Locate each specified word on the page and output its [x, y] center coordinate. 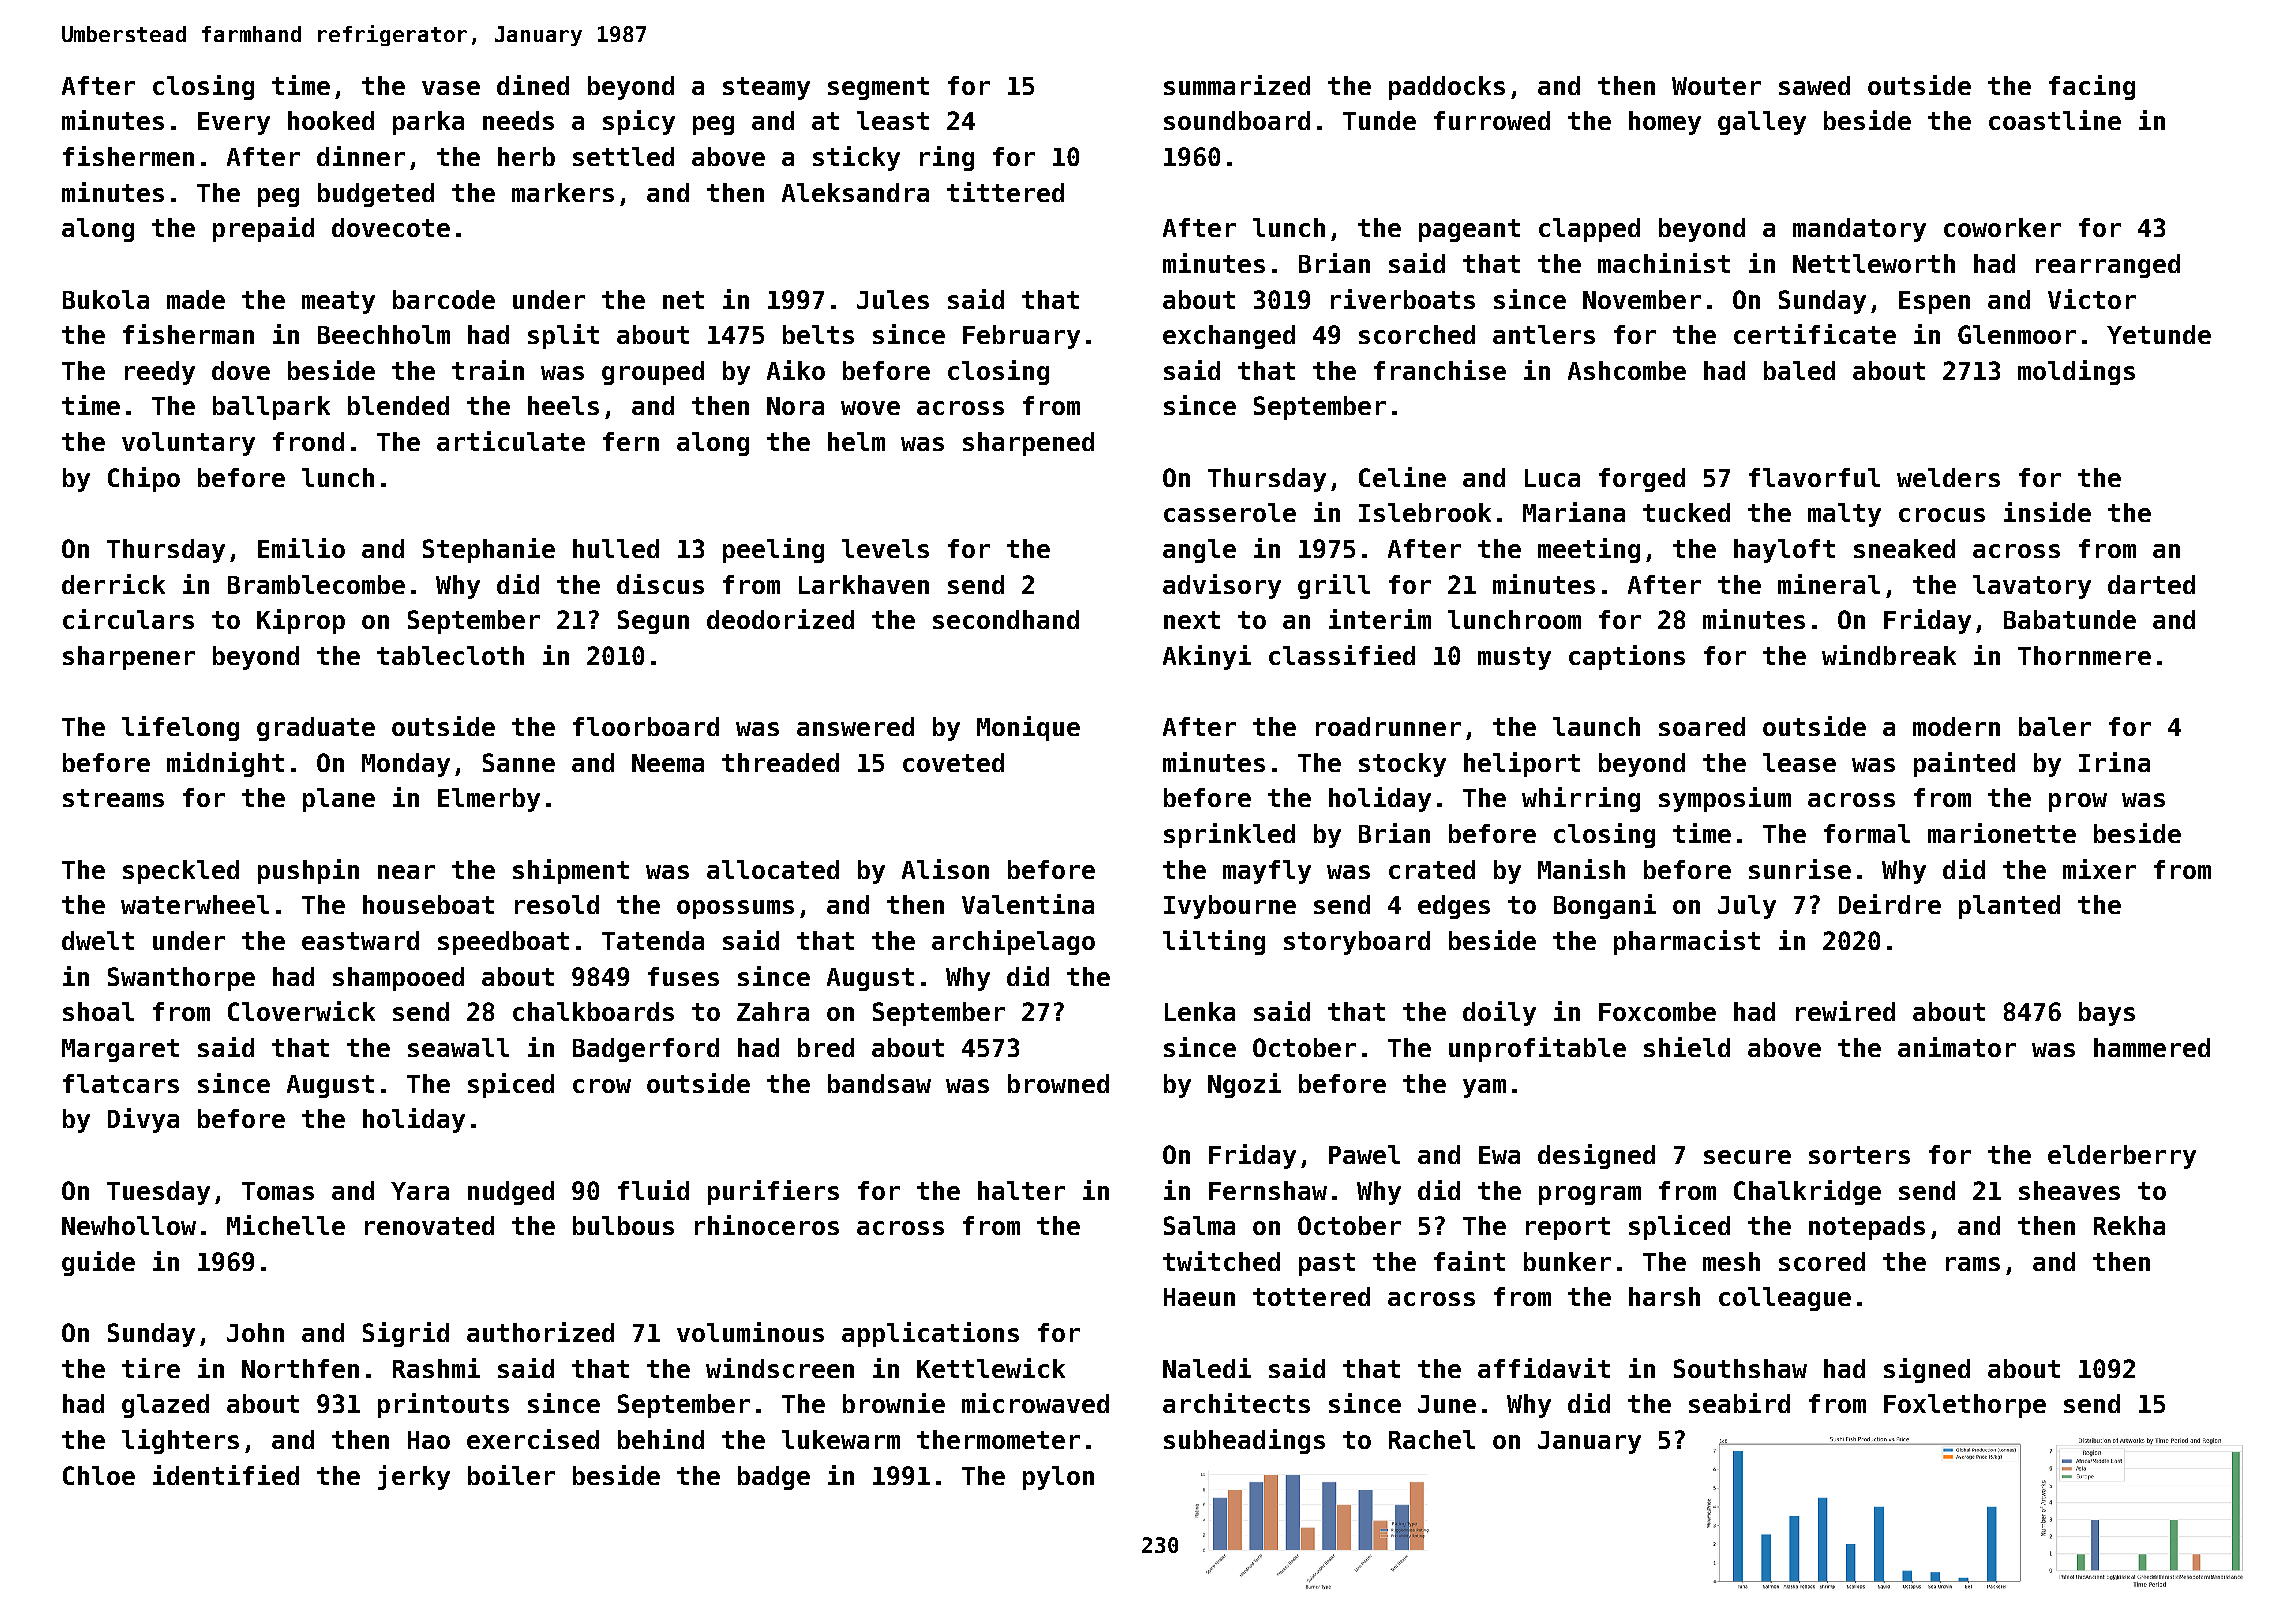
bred [826, 1047]
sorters [1859, 1155]
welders [1948, 477]
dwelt [98, 940]
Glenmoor [2017, 334]
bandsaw [879, 1083]
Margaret [120, 1050]
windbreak [1889, 655]
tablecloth [450, 655]
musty [1514, 658]
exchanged [1229, 337]
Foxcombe [1657, 1011]
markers [563, 192]
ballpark [271, 408]
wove [870, 408]
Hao [429, 1440]
